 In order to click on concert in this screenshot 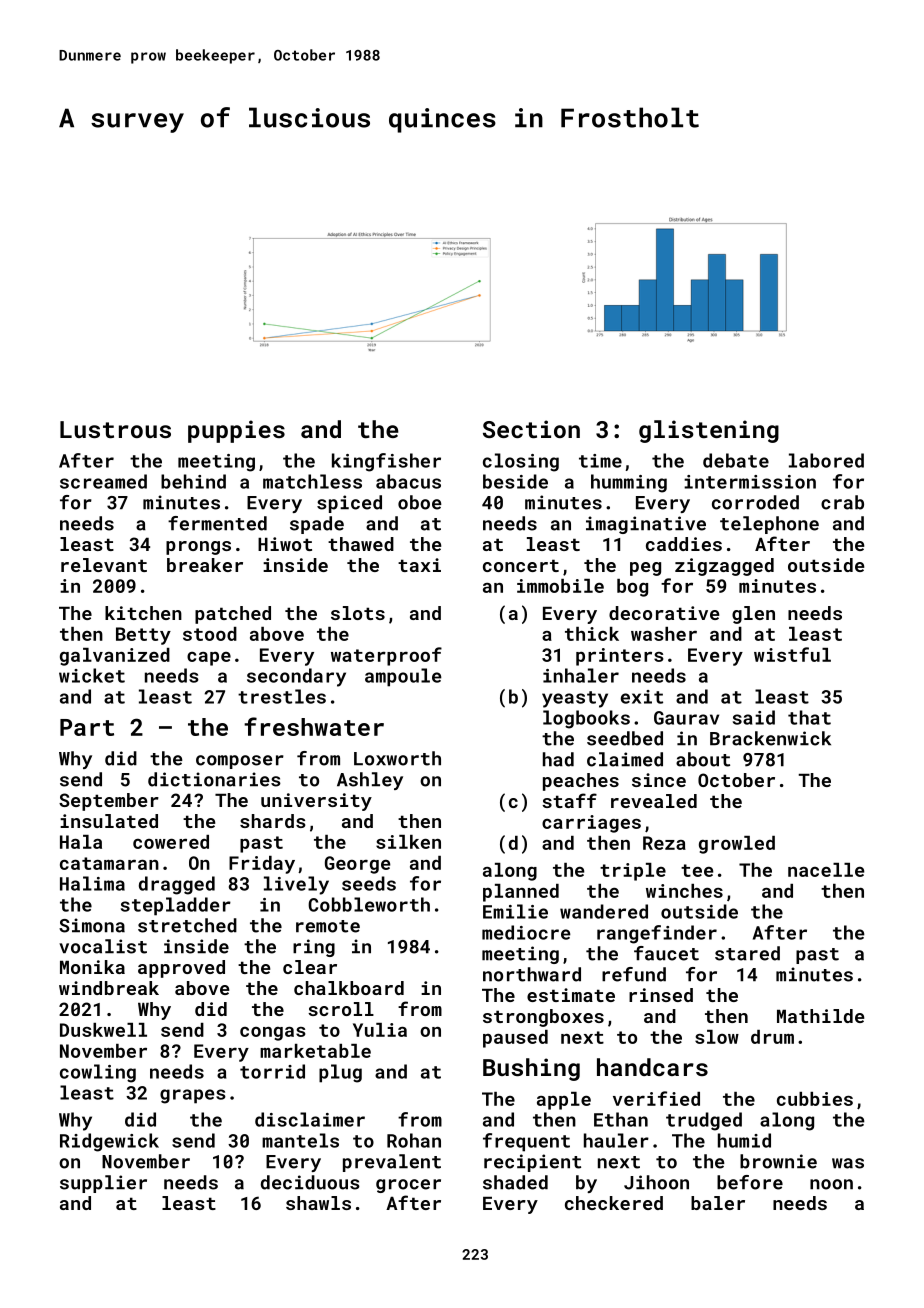, I will do `click(521, 565)`.
